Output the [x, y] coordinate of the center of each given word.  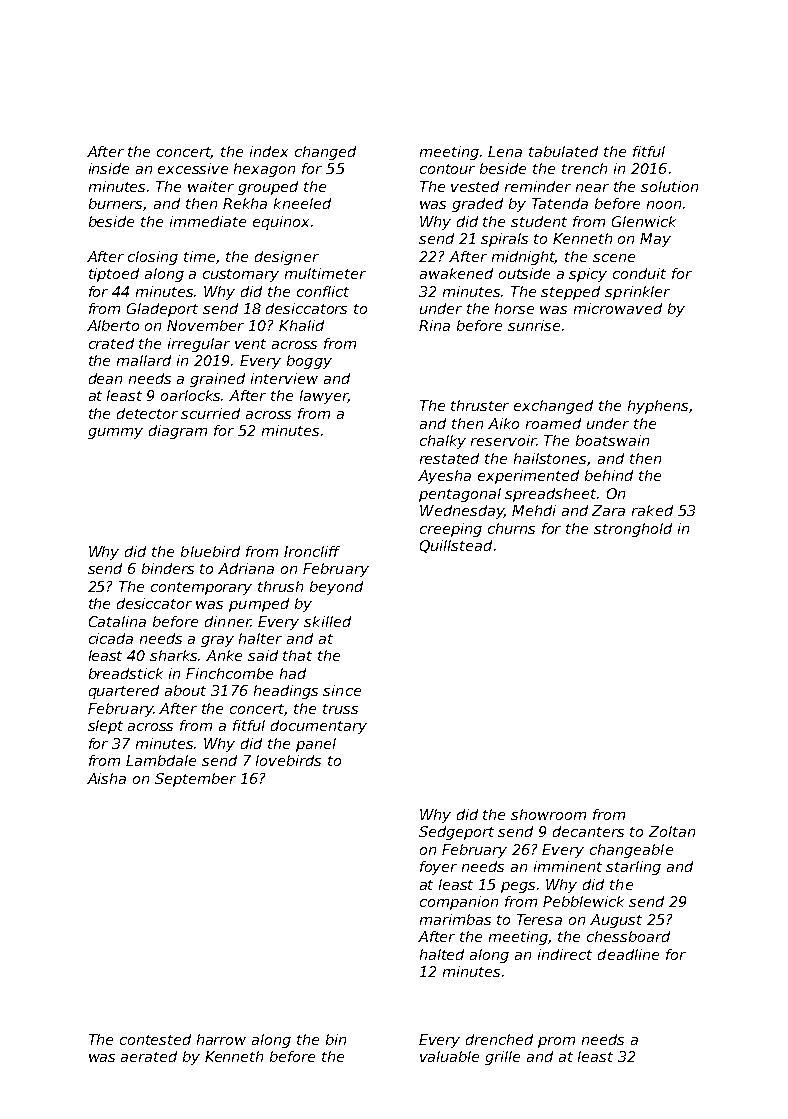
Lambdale [161, 760]
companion [459, 903]
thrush [280, 586]
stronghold [633, 530]
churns [511, 528]
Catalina [117, 621]
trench [584, 168]
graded [477, 205]
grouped [268, 188]
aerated [149, 1056]
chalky [443, 442]
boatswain [612, 440]
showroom [548, 814]
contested [155, 1039]
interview [284, 378]
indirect [565, 954]
